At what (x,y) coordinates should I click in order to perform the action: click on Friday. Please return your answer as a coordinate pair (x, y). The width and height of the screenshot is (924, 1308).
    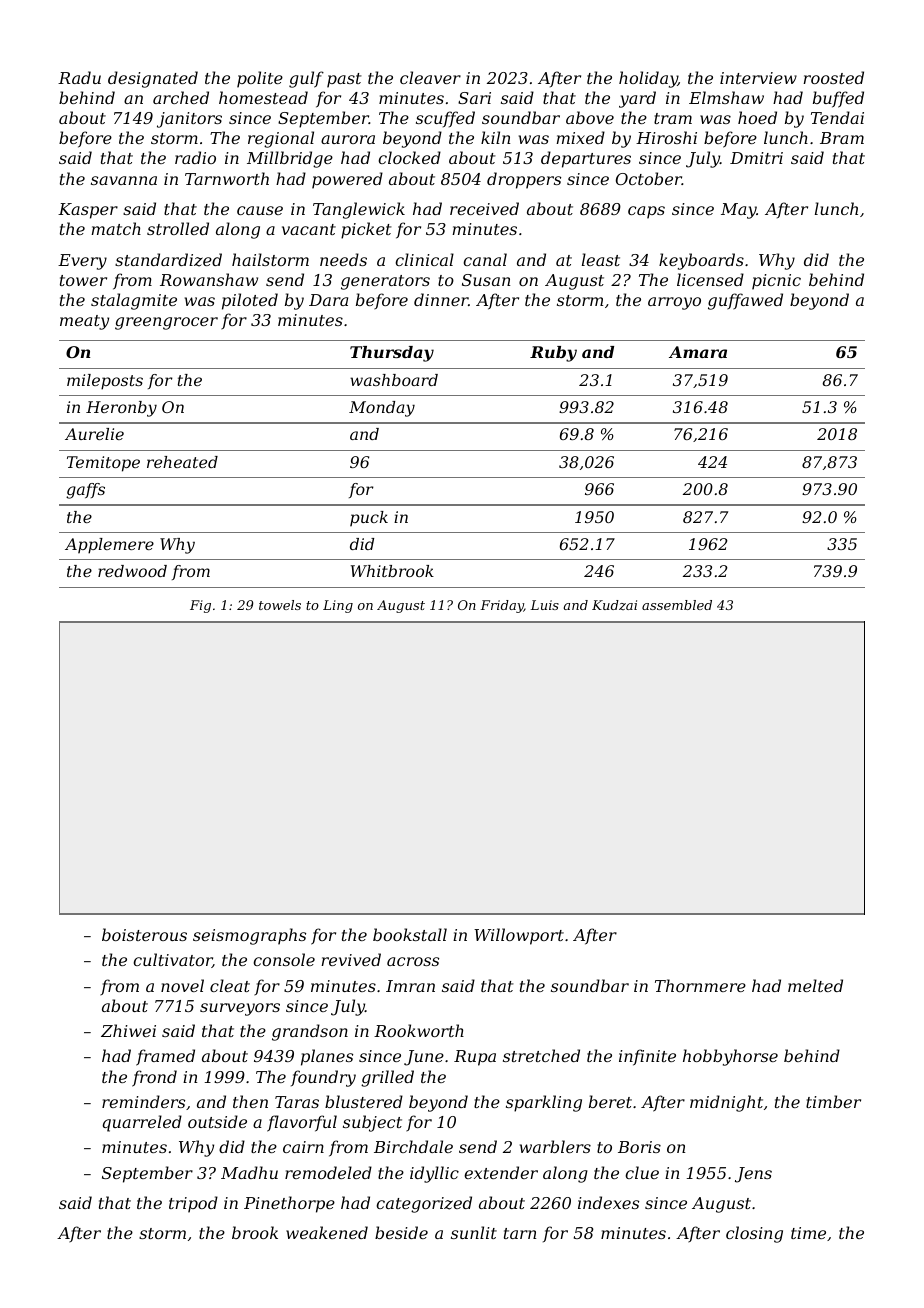
    Looking at the image, I should click on (502, 606).
